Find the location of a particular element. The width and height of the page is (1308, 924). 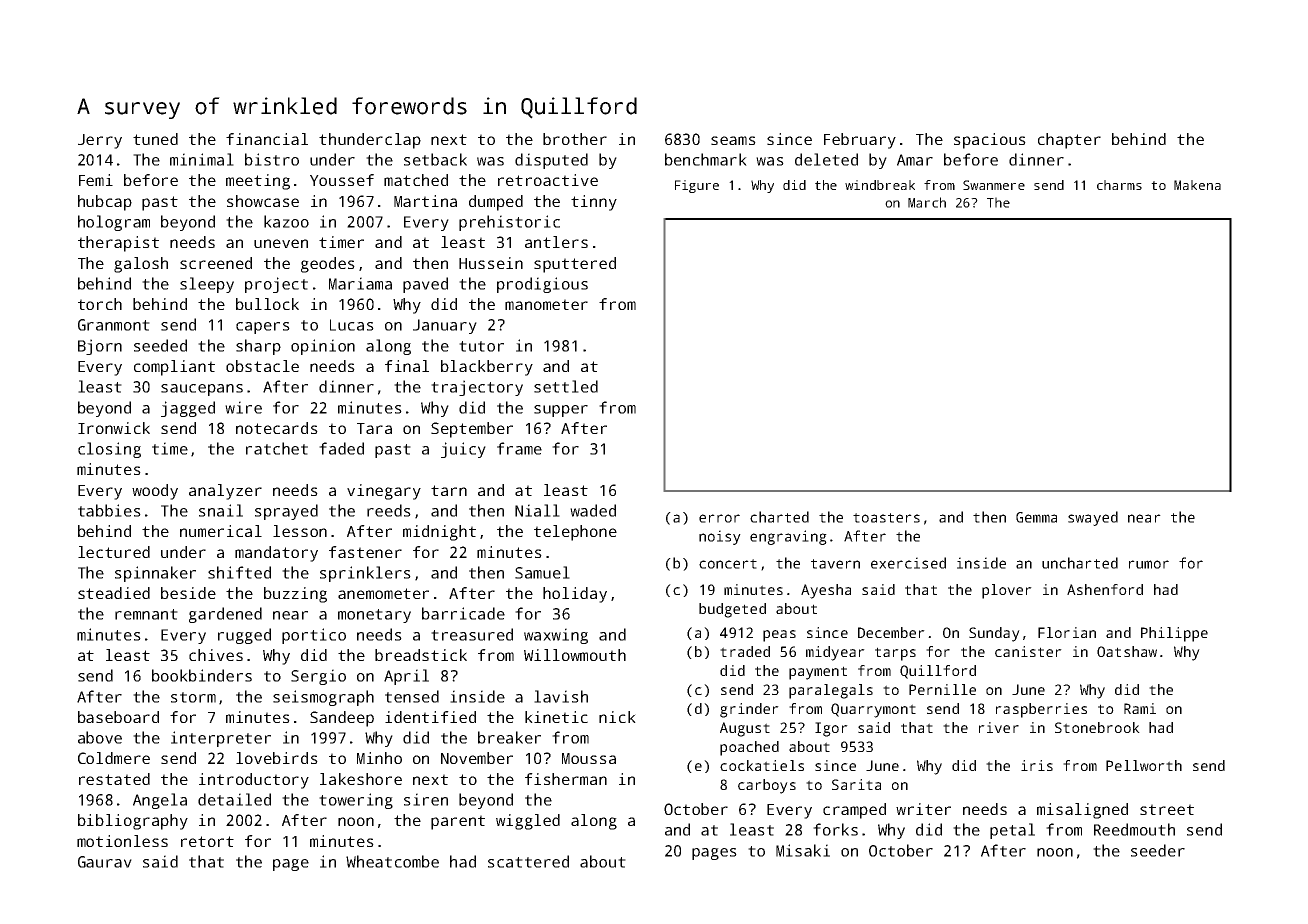

Wheatcombe is located at coordinates (392, 861).
